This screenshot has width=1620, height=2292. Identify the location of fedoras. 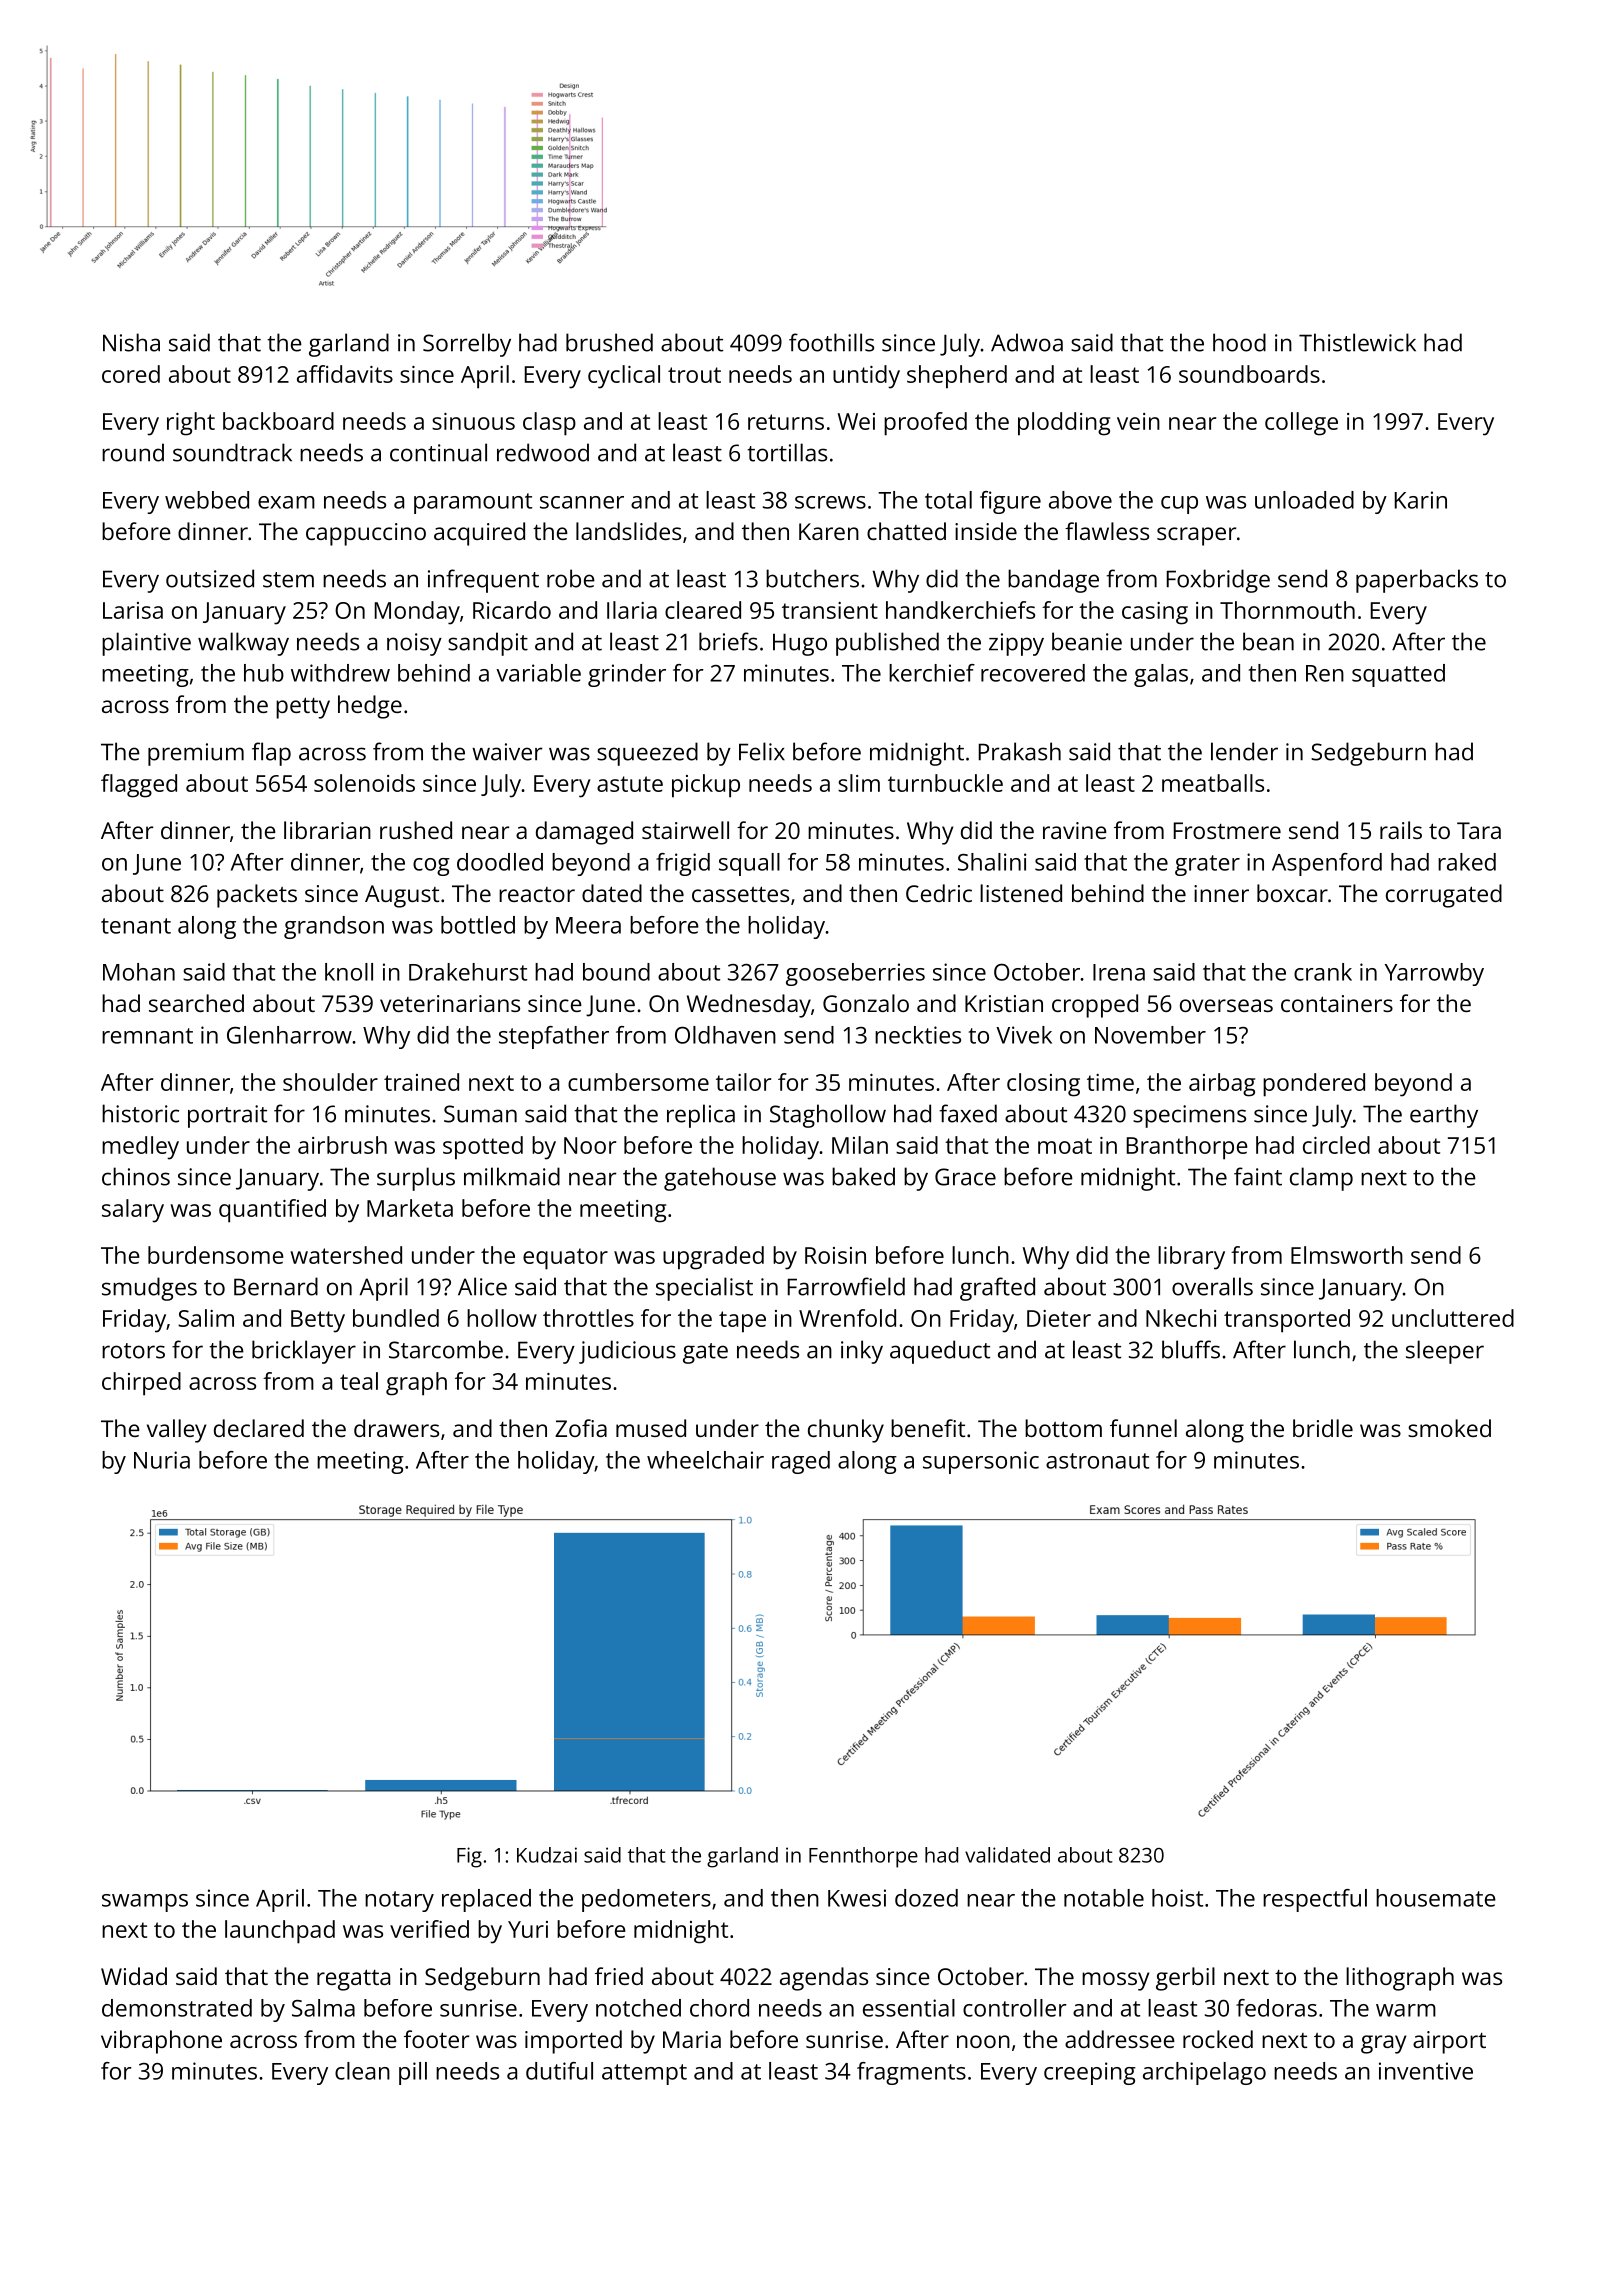
(1276, 2008).
